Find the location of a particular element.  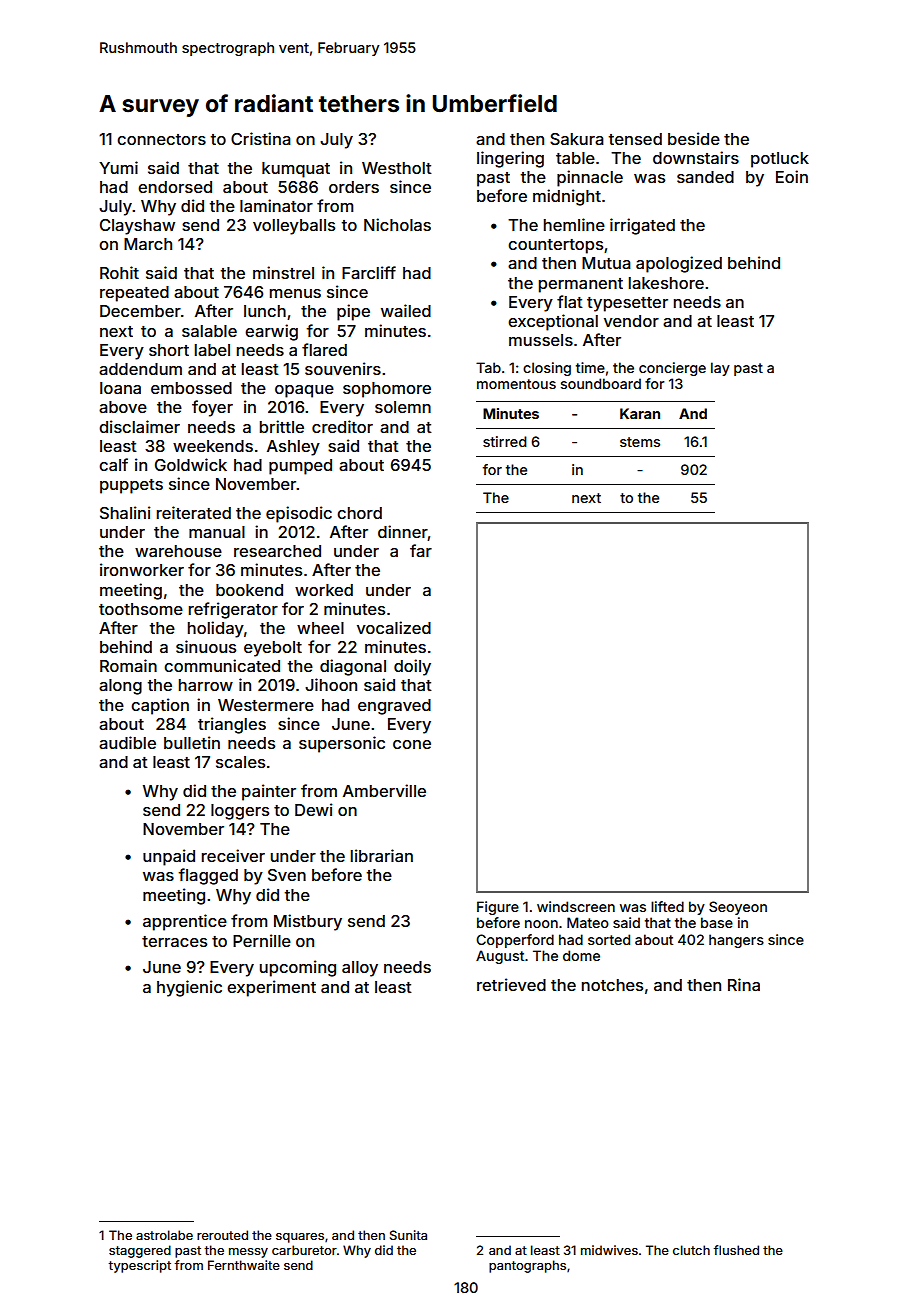

Rohit is located at coordinates (119, 272).
